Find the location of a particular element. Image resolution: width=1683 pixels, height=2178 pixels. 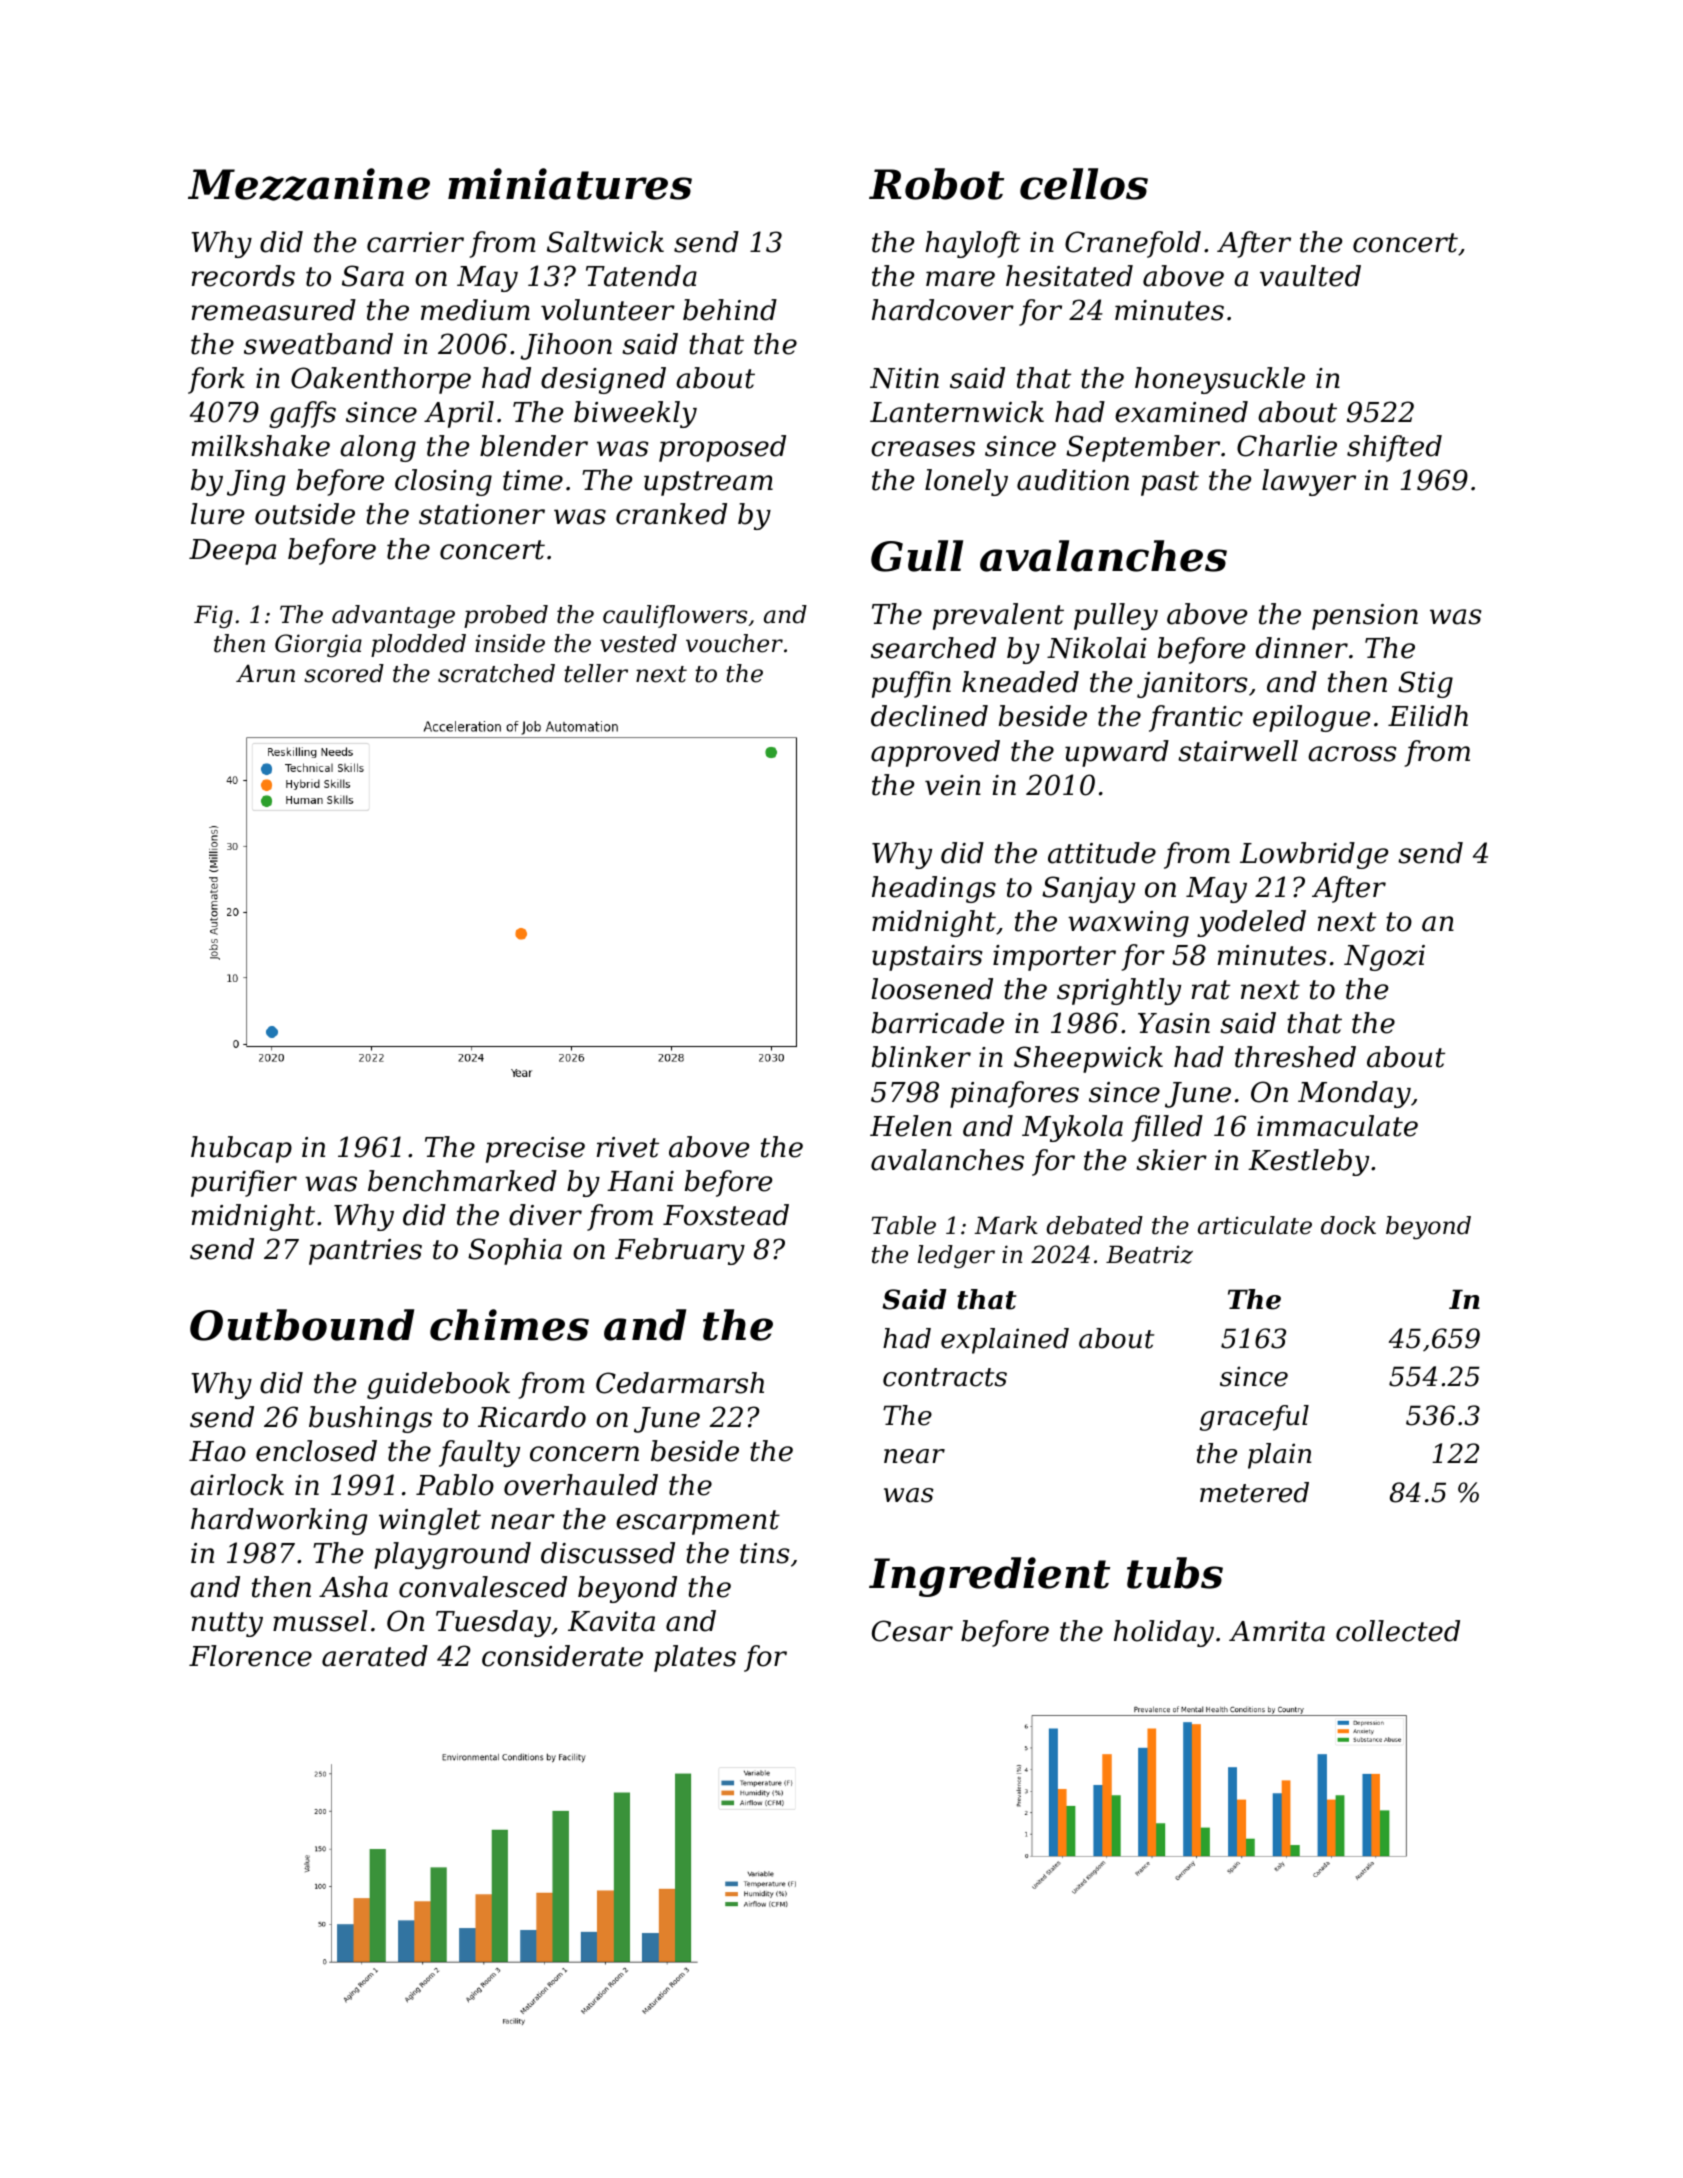

hubcap is located at coordinates (241, 1149).
